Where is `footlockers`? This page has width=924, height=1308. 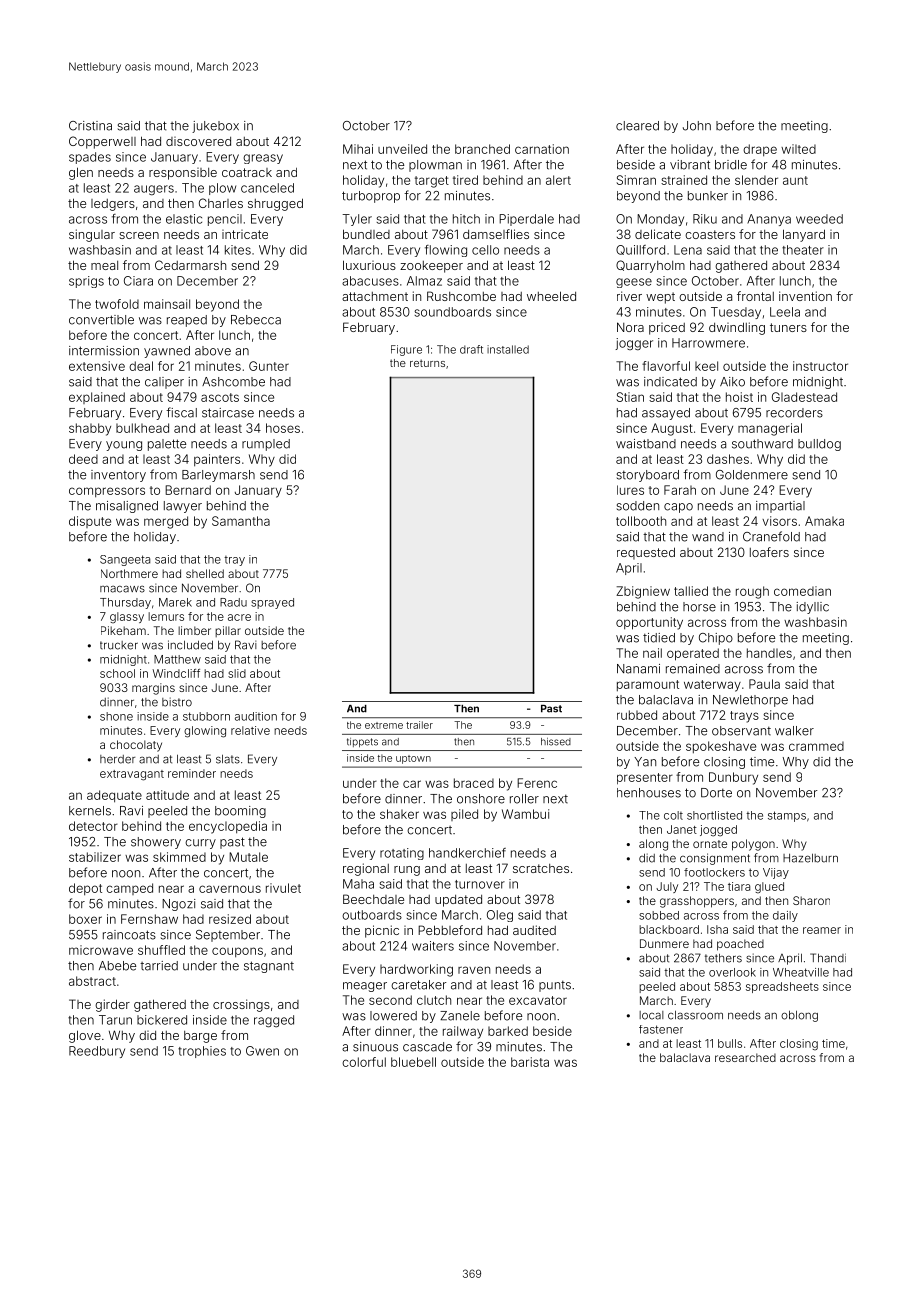 footlockers is located at coordinates (714, 872).
